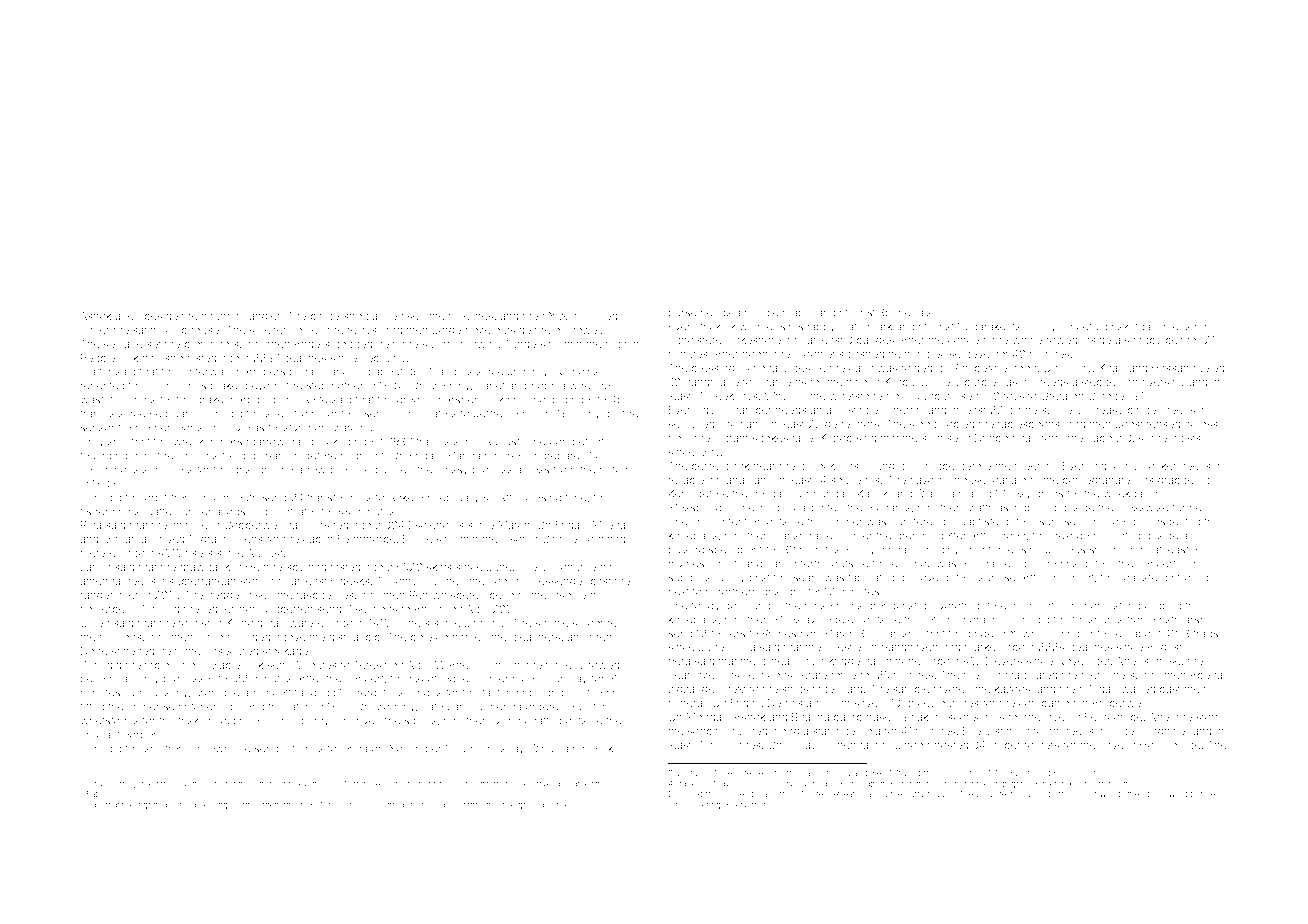  Describe the element at coordinates (433, 441) in the document. I see `trailers` at that location.
